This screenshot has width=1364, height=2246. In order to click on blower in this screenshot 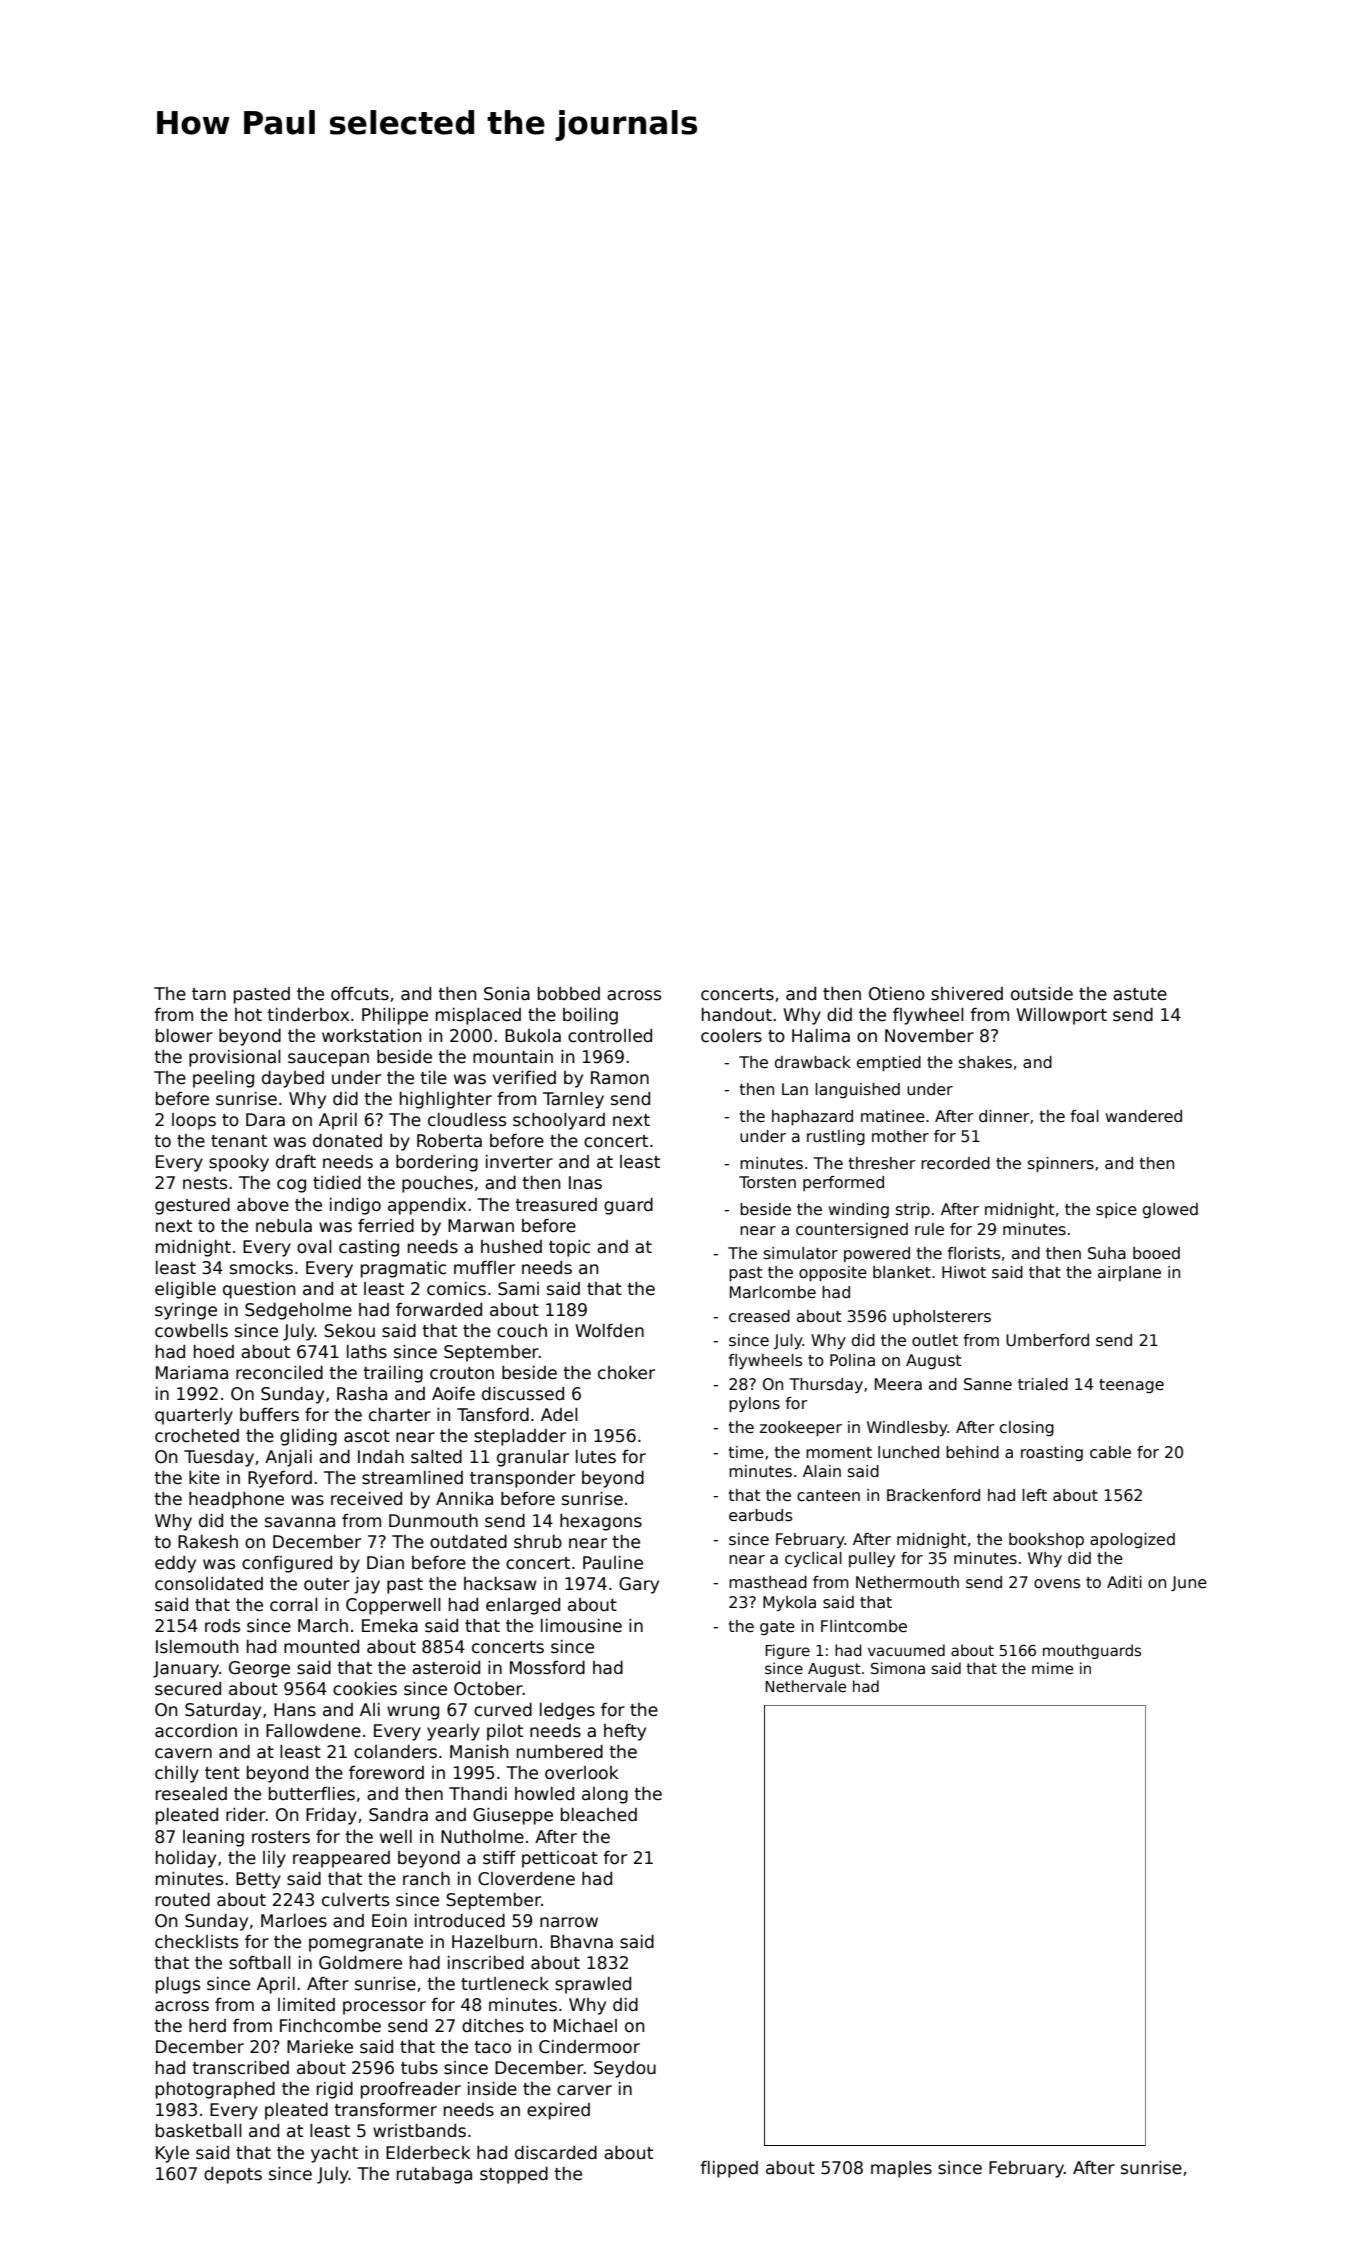, I will do `click(184, 1036)`.
